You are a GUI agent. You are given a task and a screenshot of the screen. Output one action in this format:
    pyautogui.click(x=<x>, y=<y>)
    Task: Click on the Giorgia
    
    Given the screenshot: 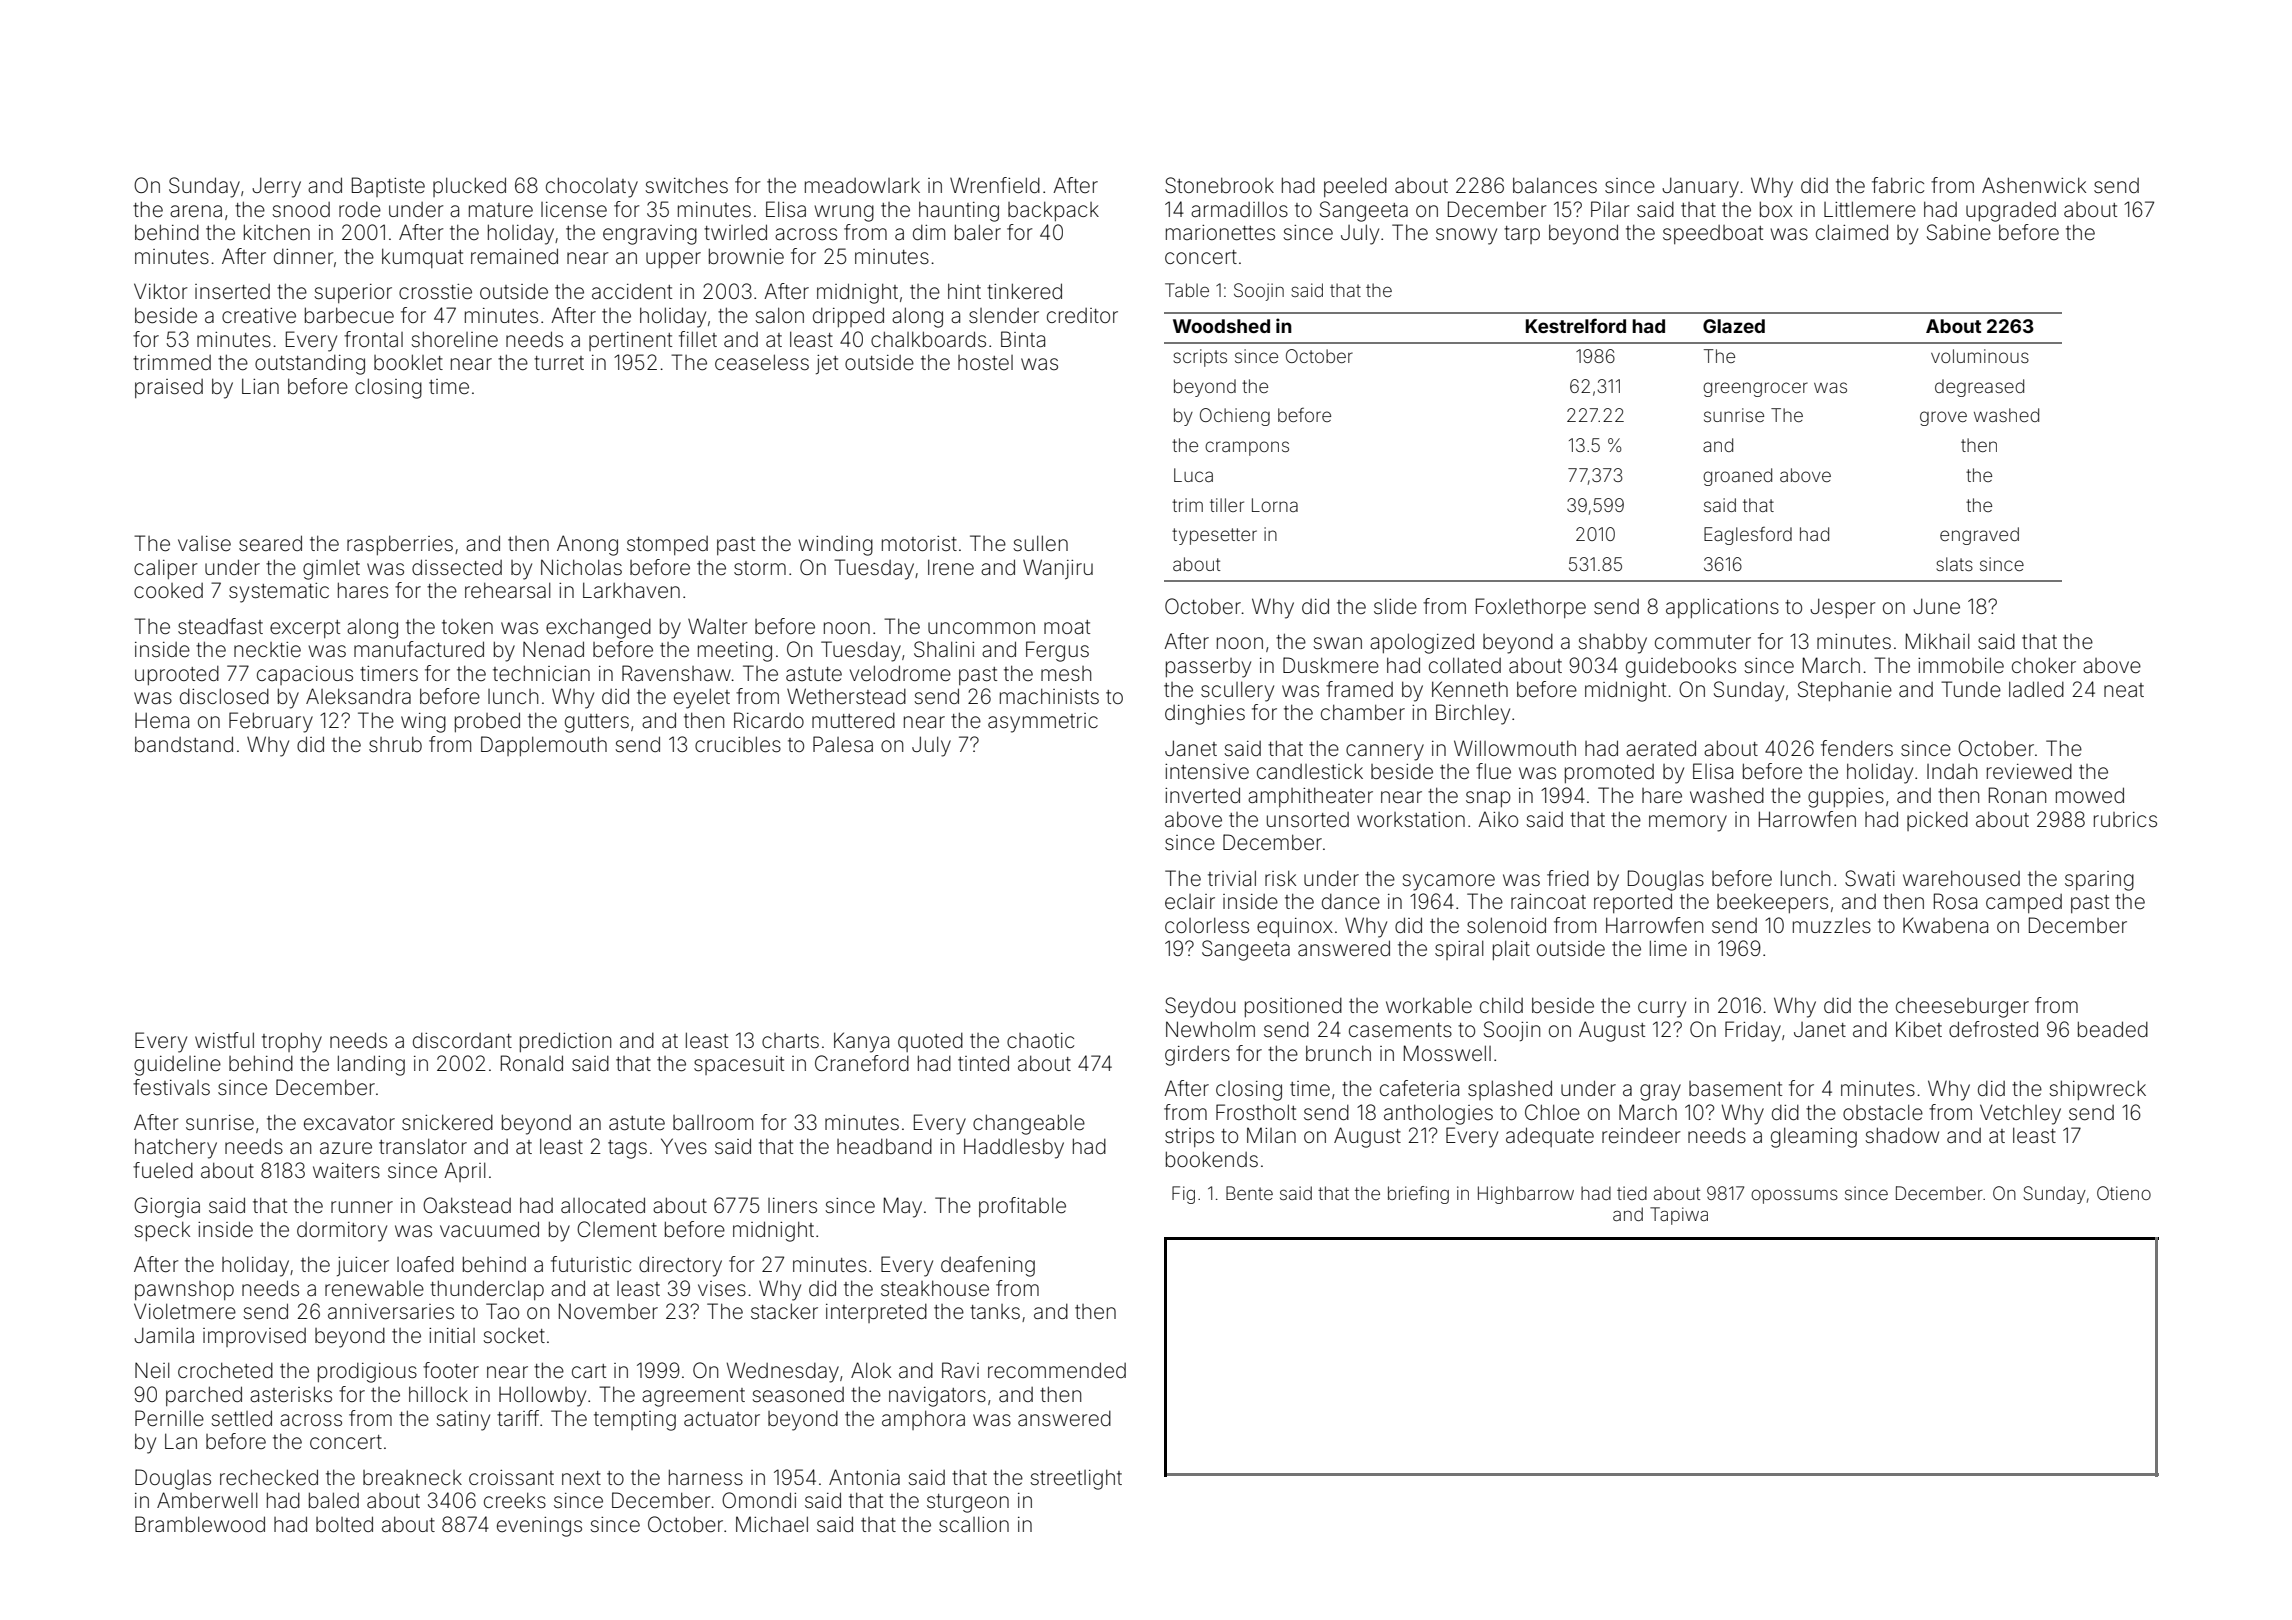 What is the action you would take?
    pyautogui.click(x=167, y=1207)
